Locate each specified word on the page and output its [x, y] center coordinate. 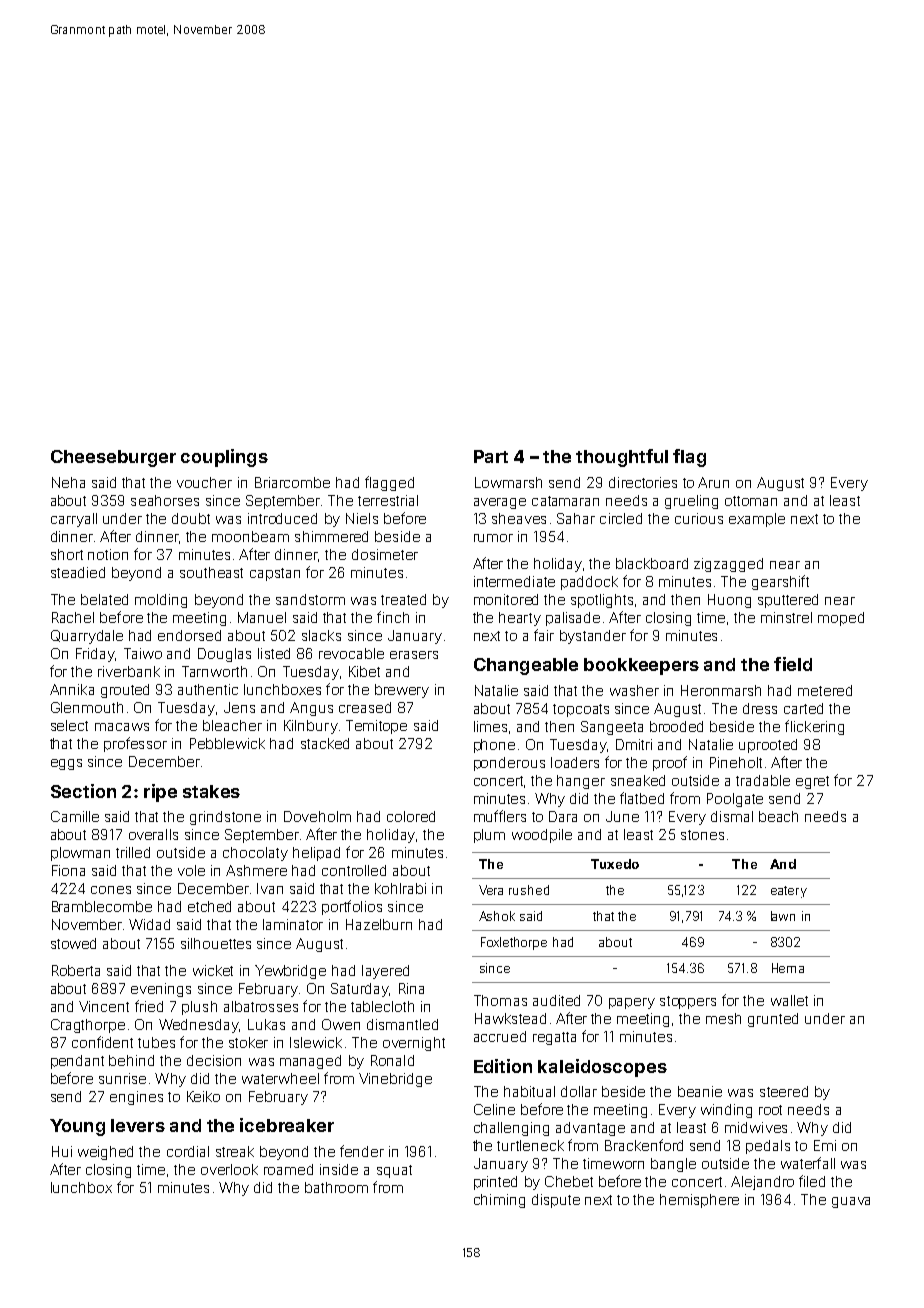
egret [812, 782]
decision [214, 1060]
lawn [783, 916]
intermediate [514, 581]
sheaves [519, 518]
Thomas [500, 1000]
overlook [229, 1169]
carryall [74, 520]
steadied [78, 572]
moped [841, 619]
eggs [66, 764]
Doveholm [317, 816]
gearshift [780, 582]
